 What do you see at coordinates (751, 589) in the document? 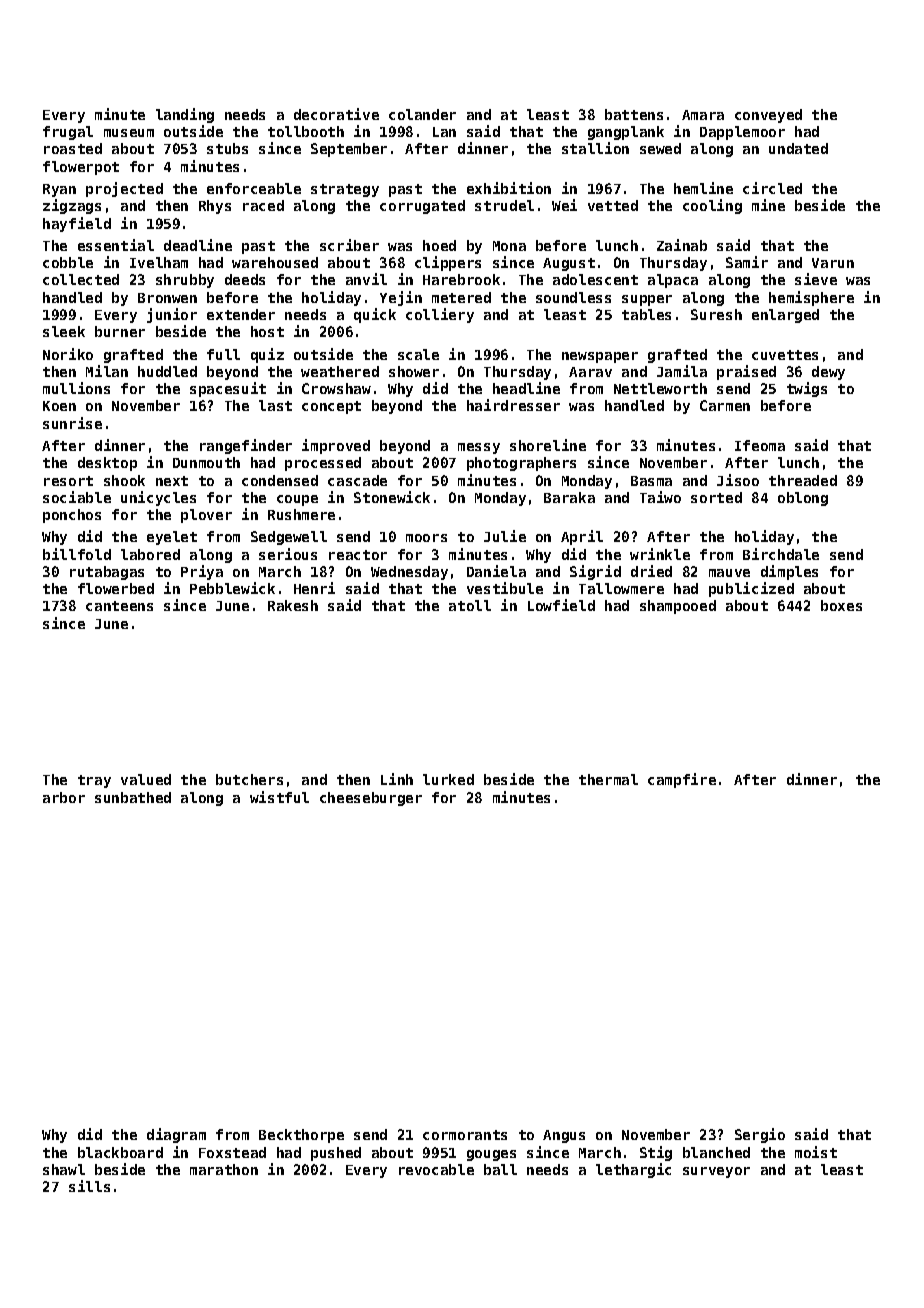
I see `publicized` at bounding box center [751, 589].
